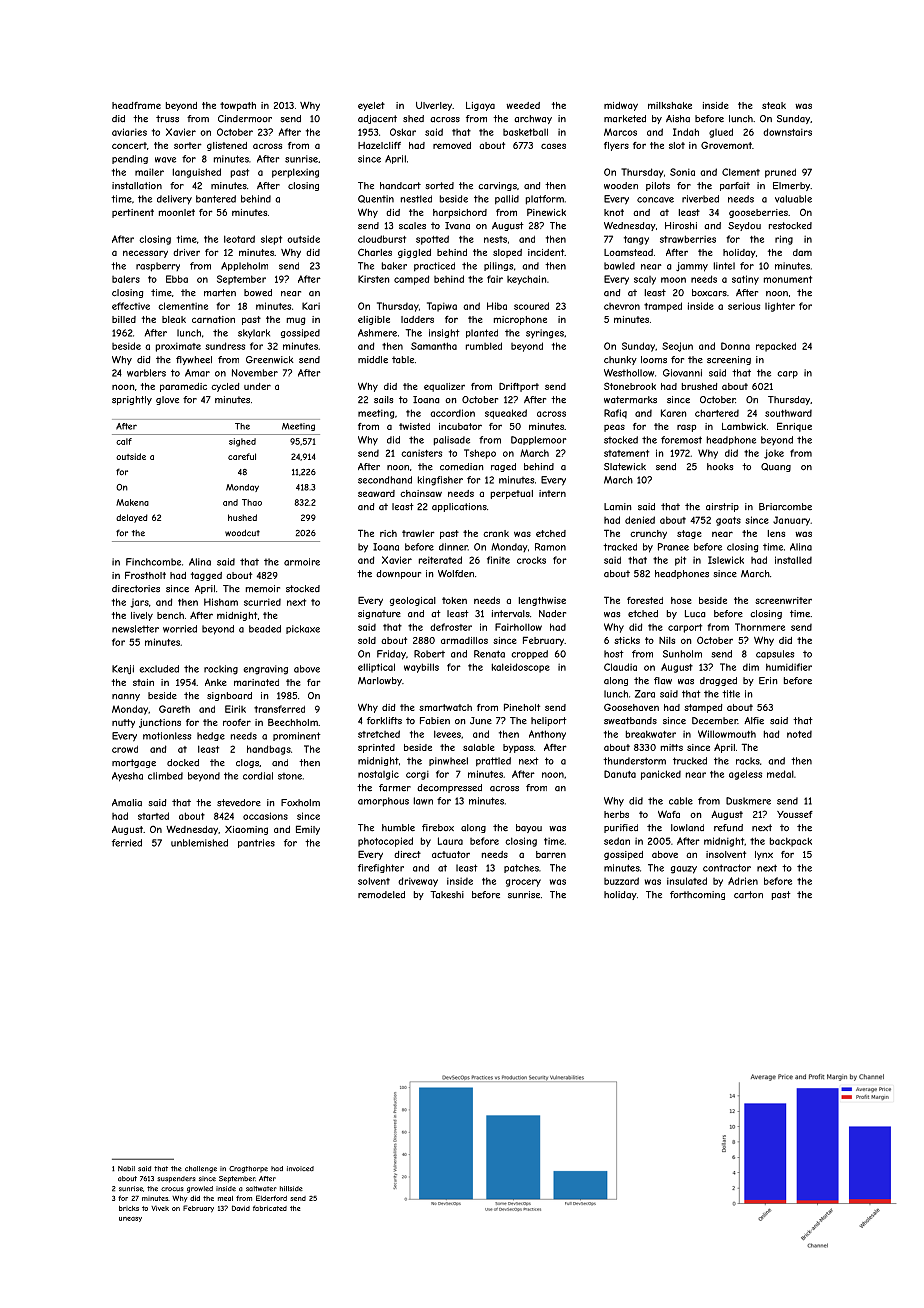 This document has height=1308, width=924. Describe the element at coordinates (145, 254) in the document. I see `necessary` at that location.
